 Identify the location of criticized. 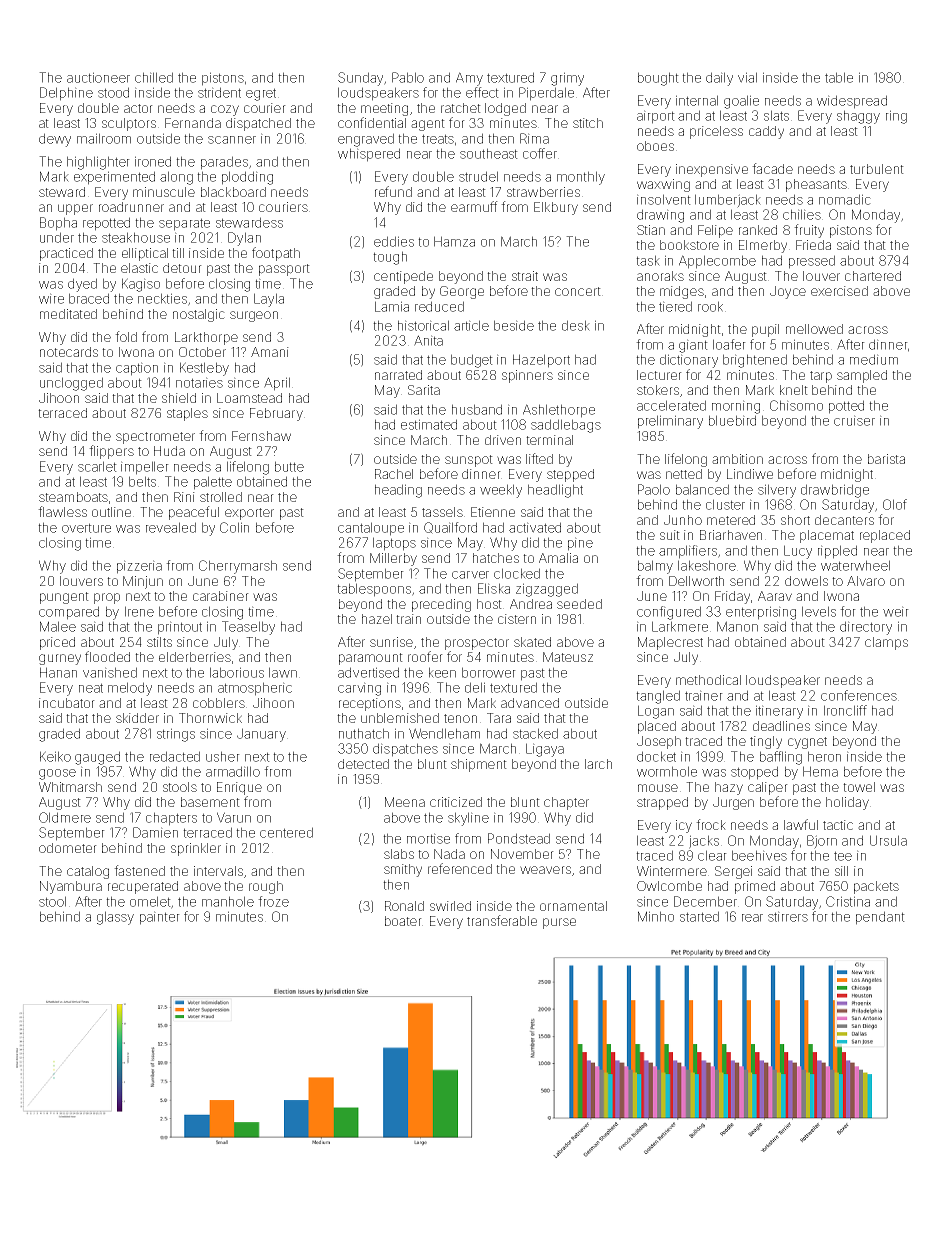
(456, 802).
